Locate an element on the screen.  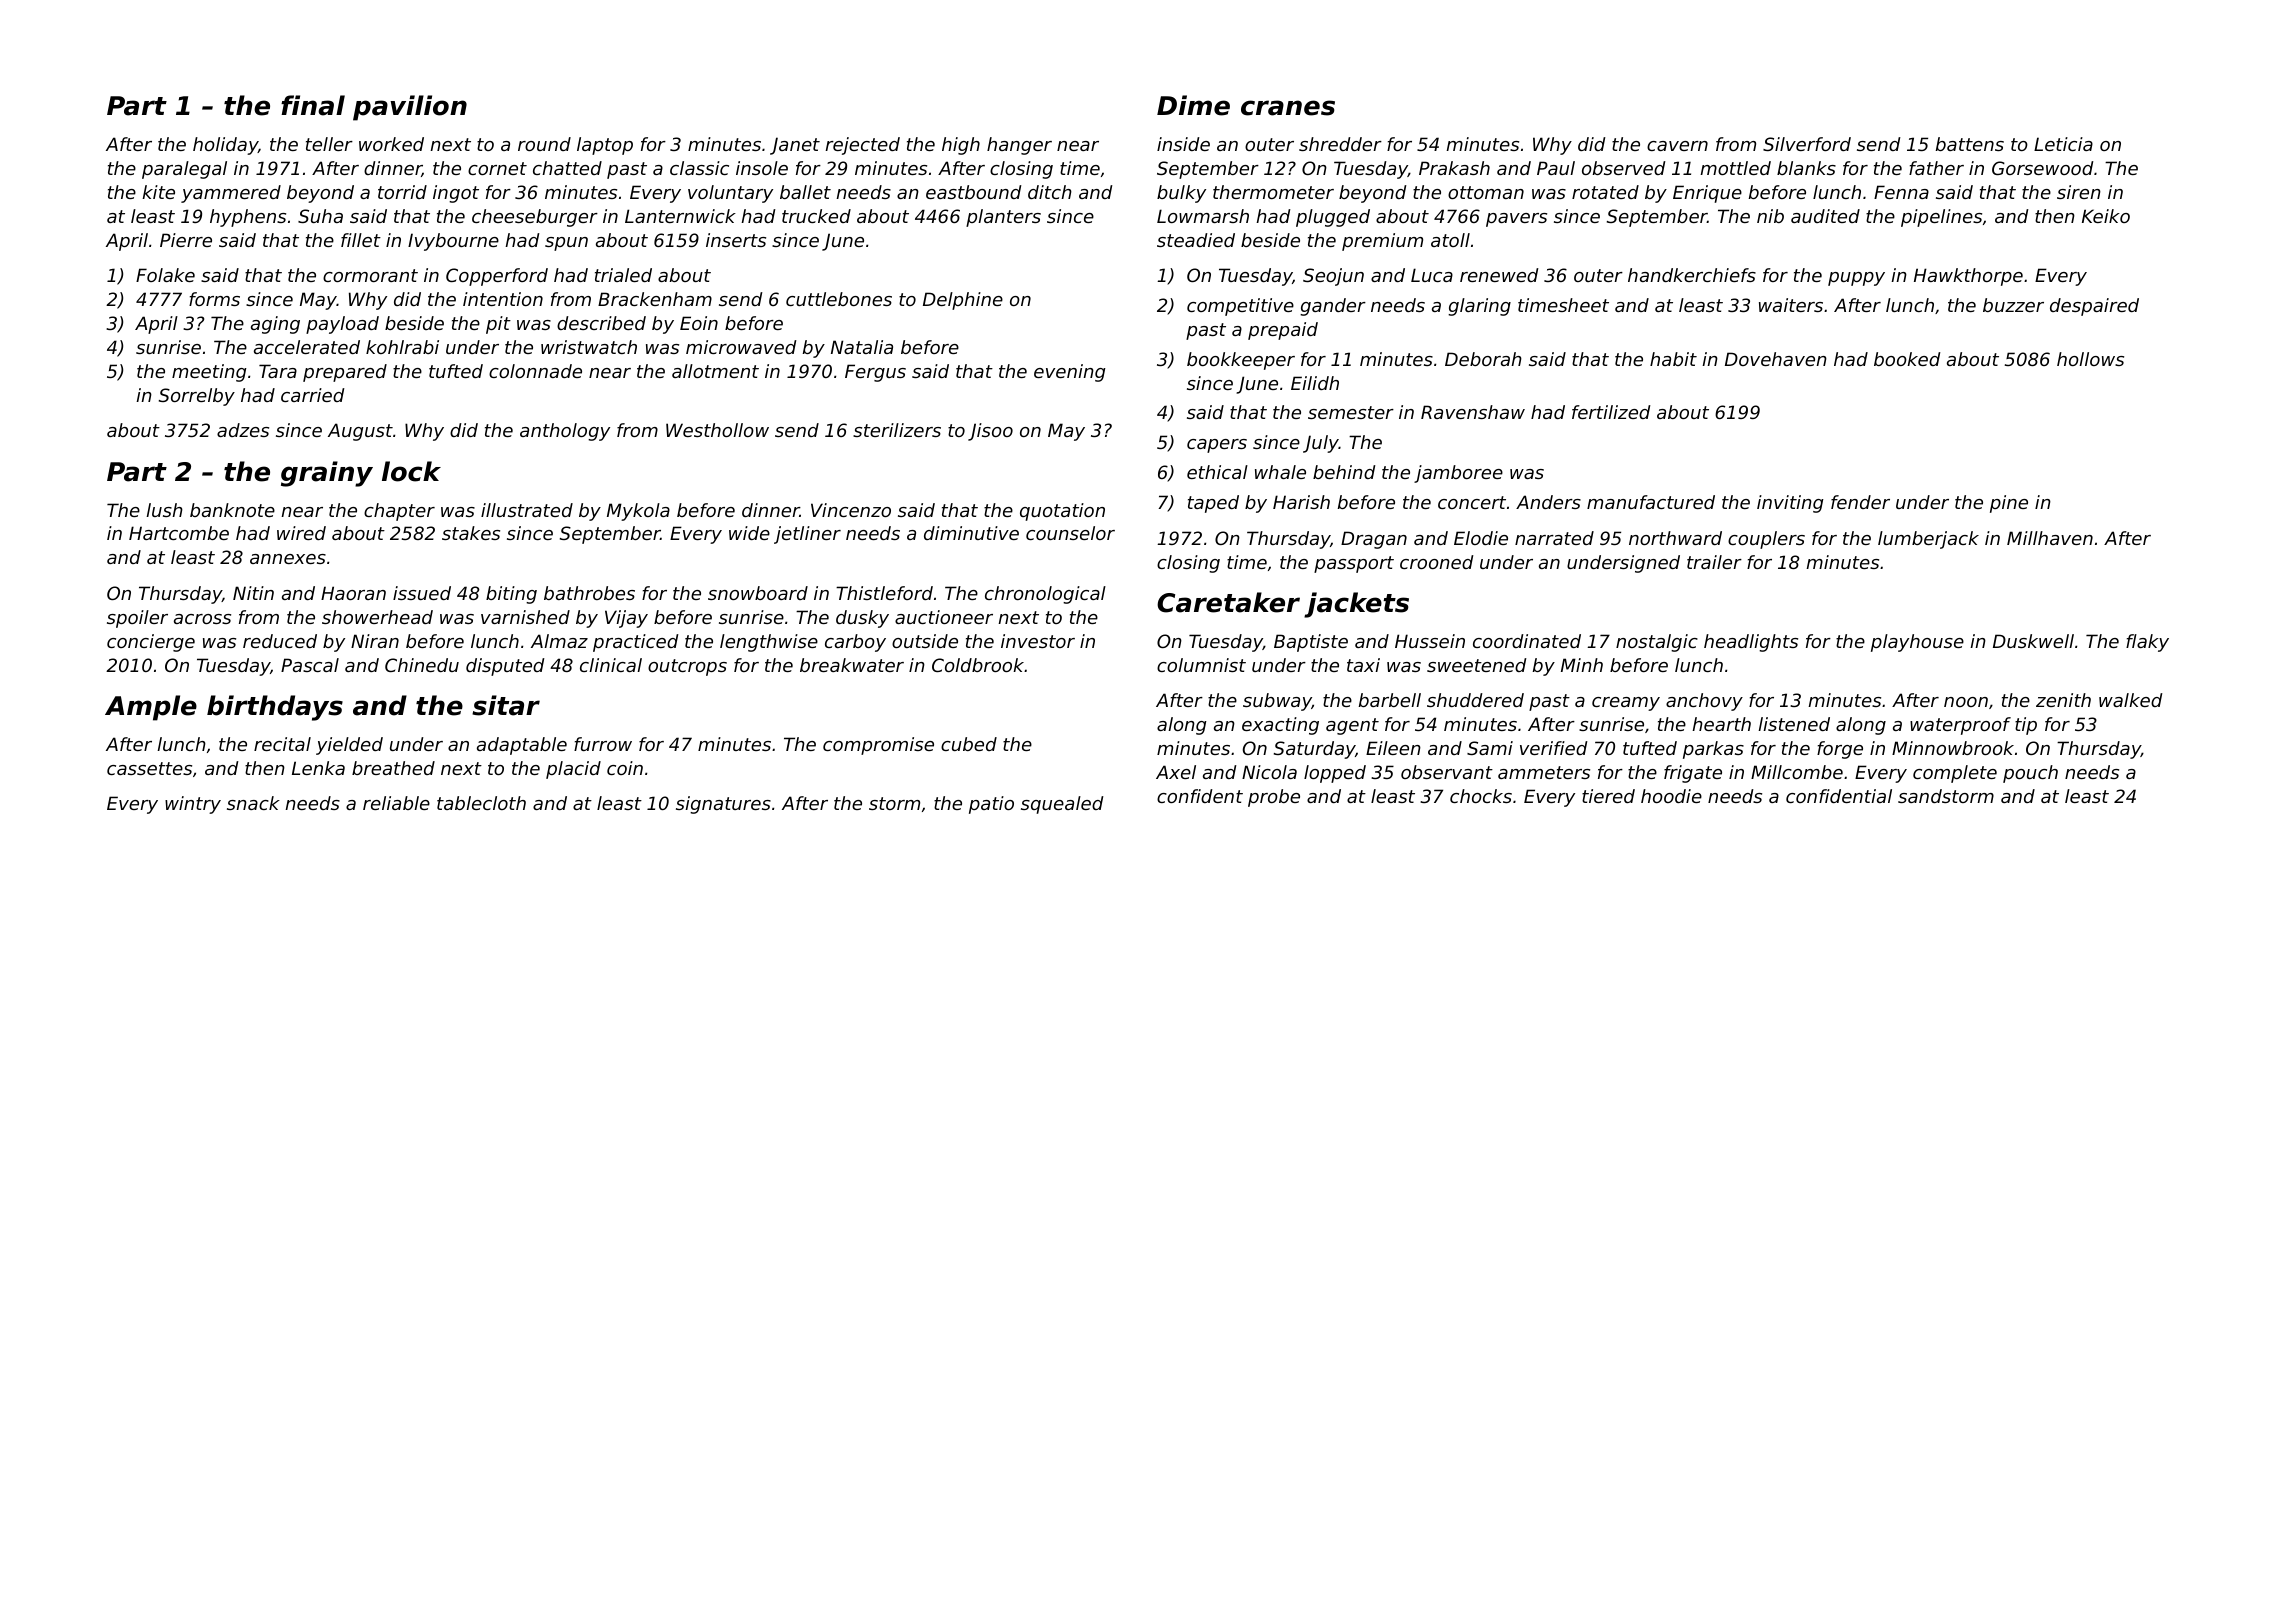
adaptable is located at coordinates (522, 746).
